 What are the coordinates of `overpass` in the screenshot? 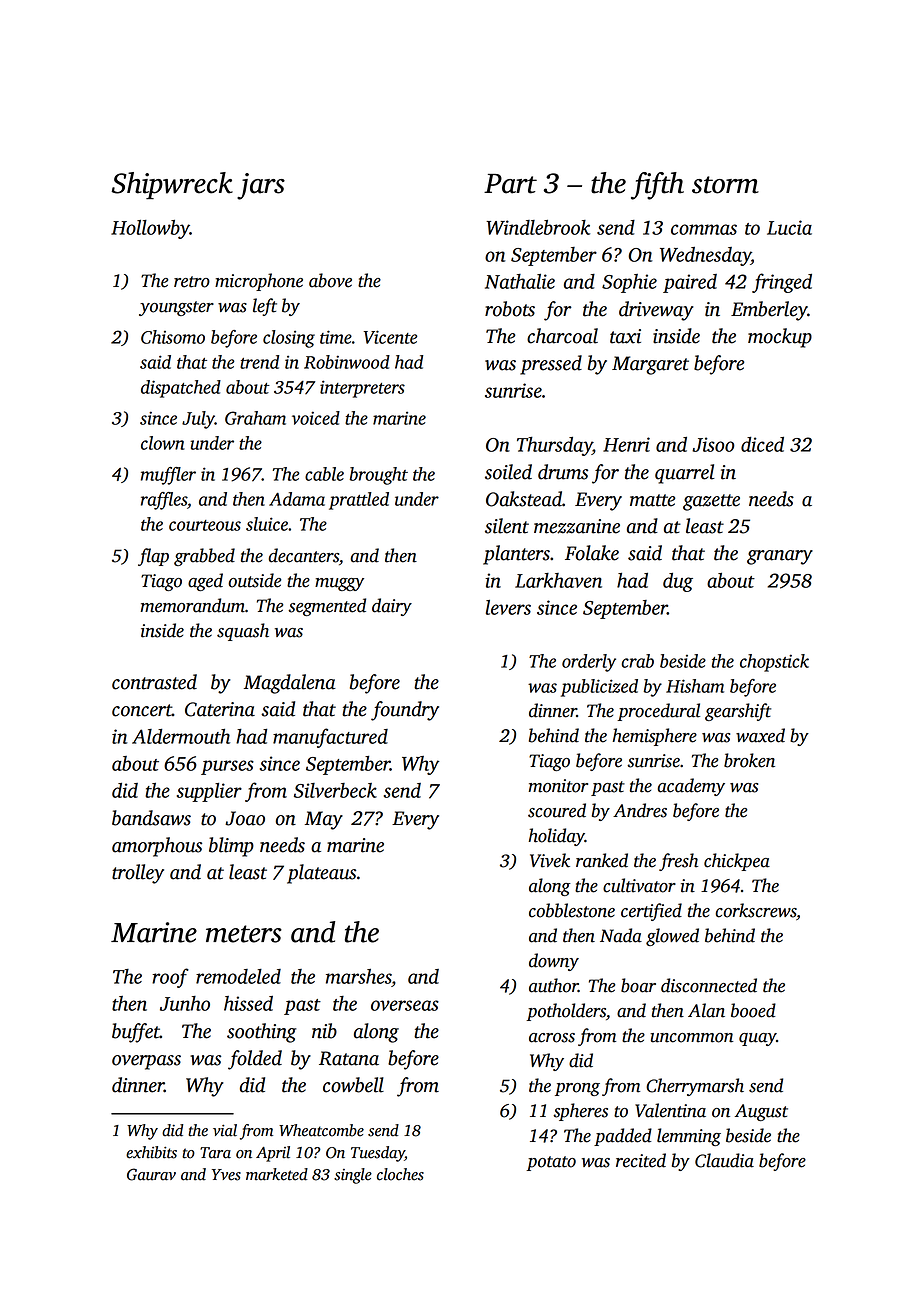 It's located at (146, 1062).
